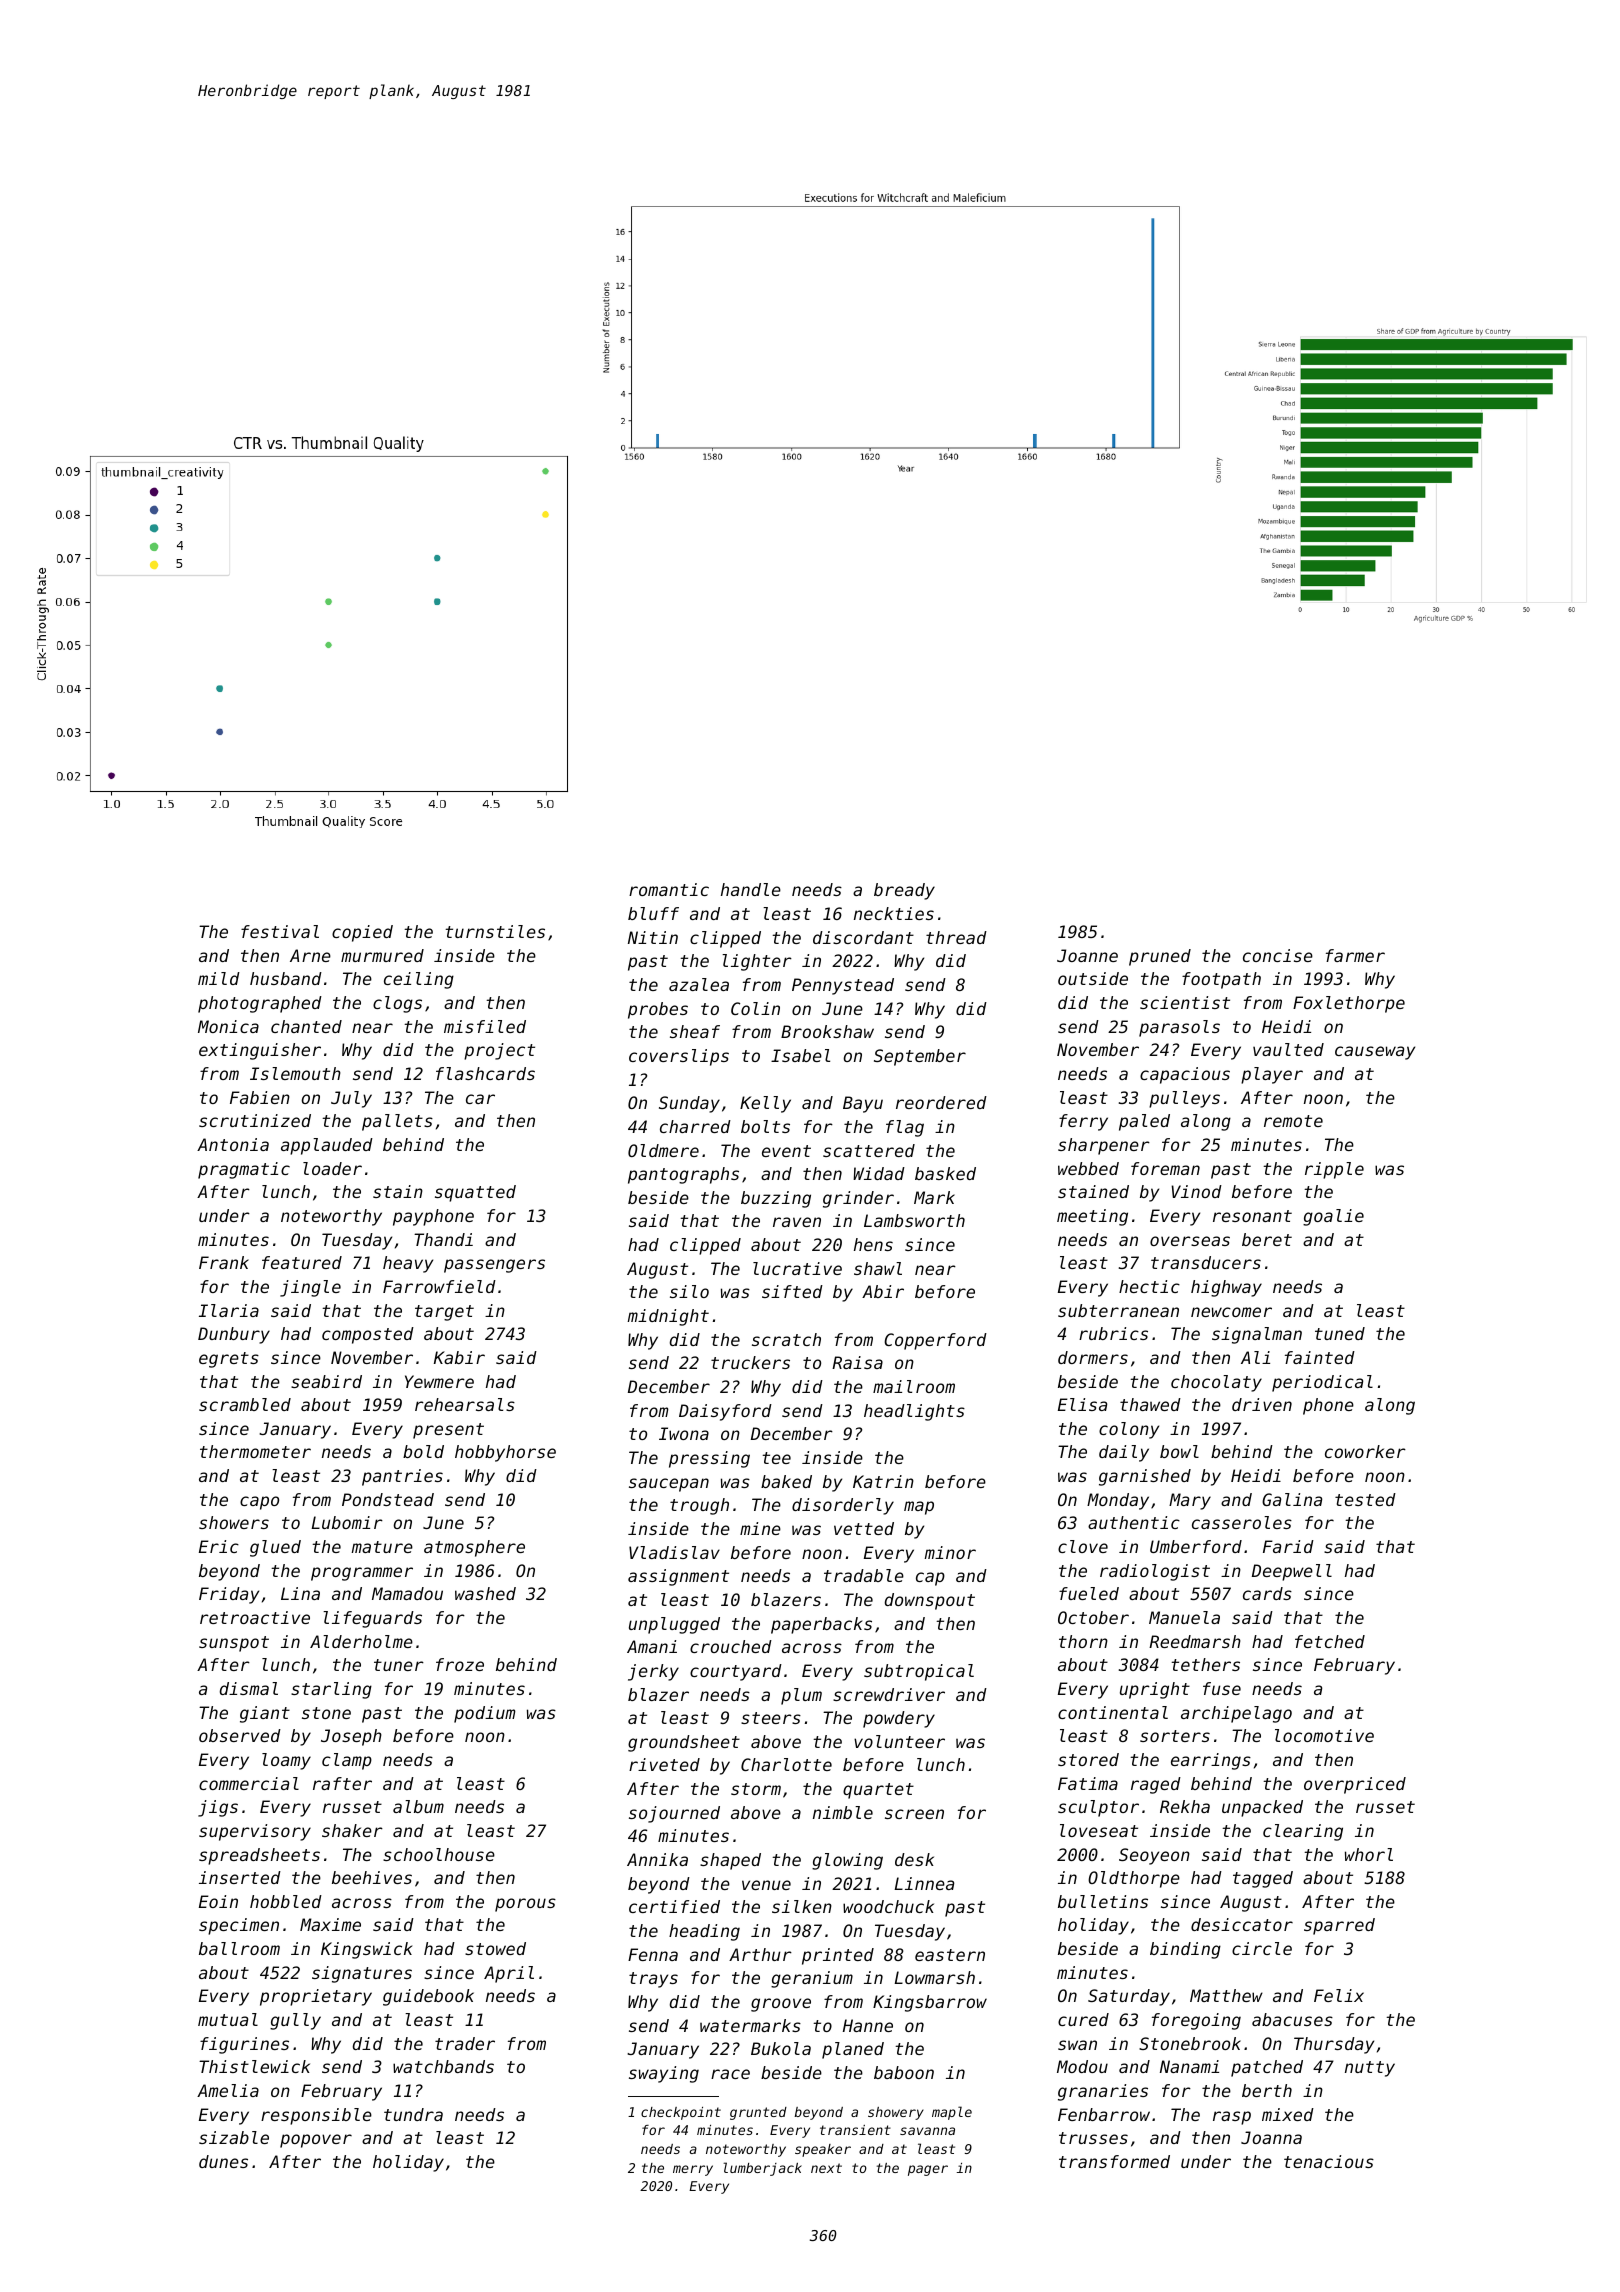 The image size is (1620, 2292). Describe the element at coordinates (693, 2170) in the page. I see `merry` at that location.
